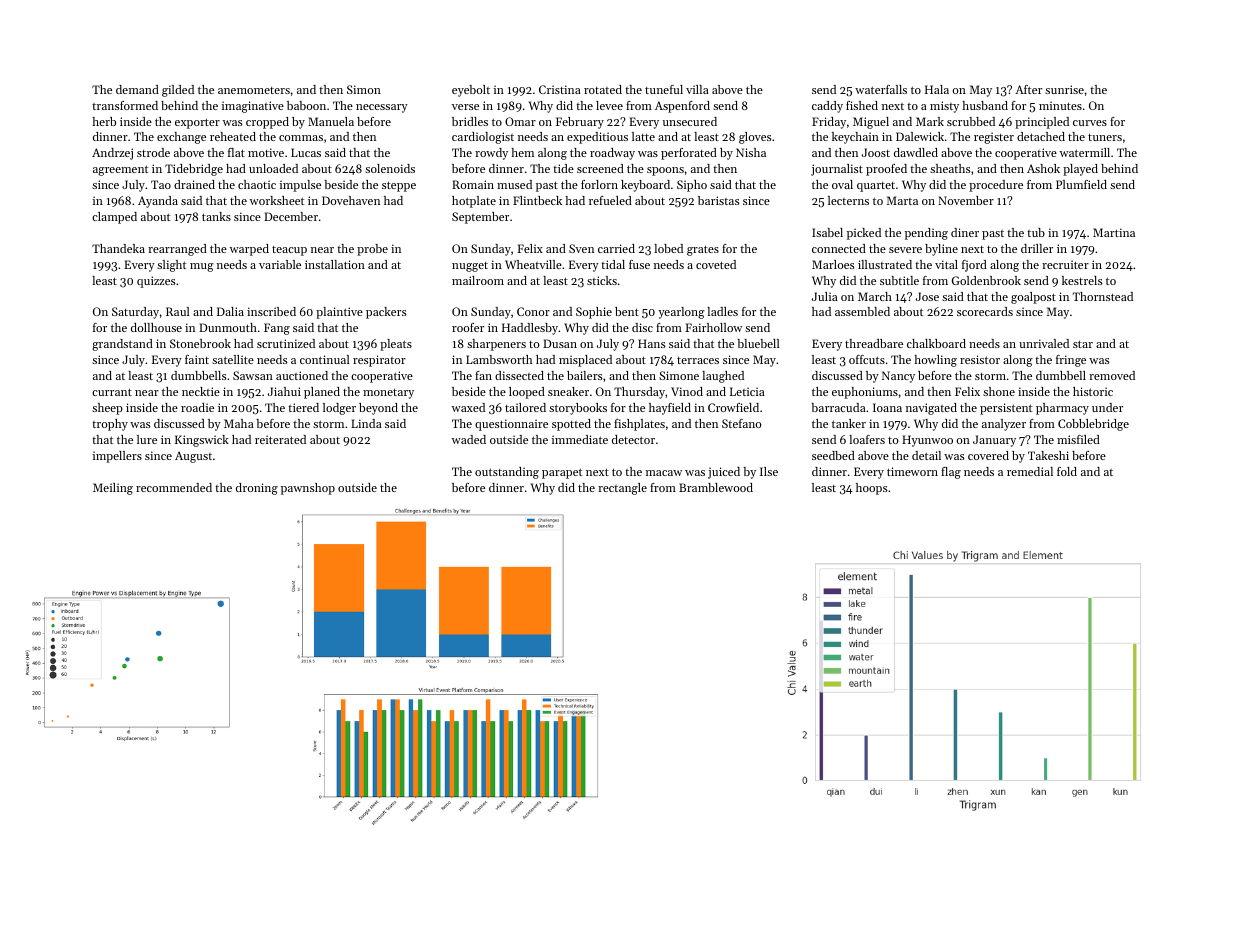 The image size is (1233, 952). What do you see at coordinates (156, 282) in the page?
I see `quizzes` at bounding box center [156, 282].
